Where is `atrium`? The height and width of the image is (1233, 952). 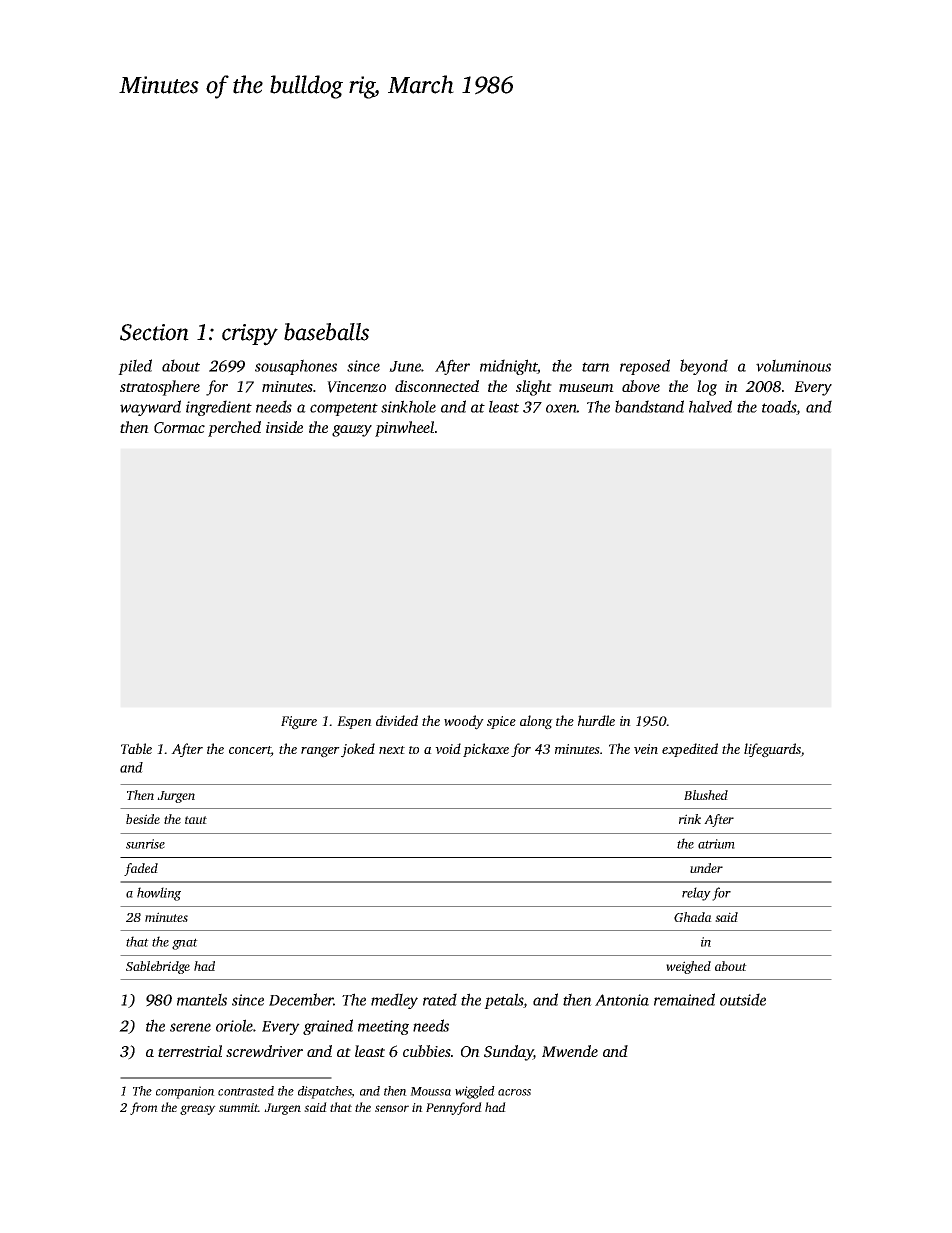 atrium is located at coordinates (716, 844).
